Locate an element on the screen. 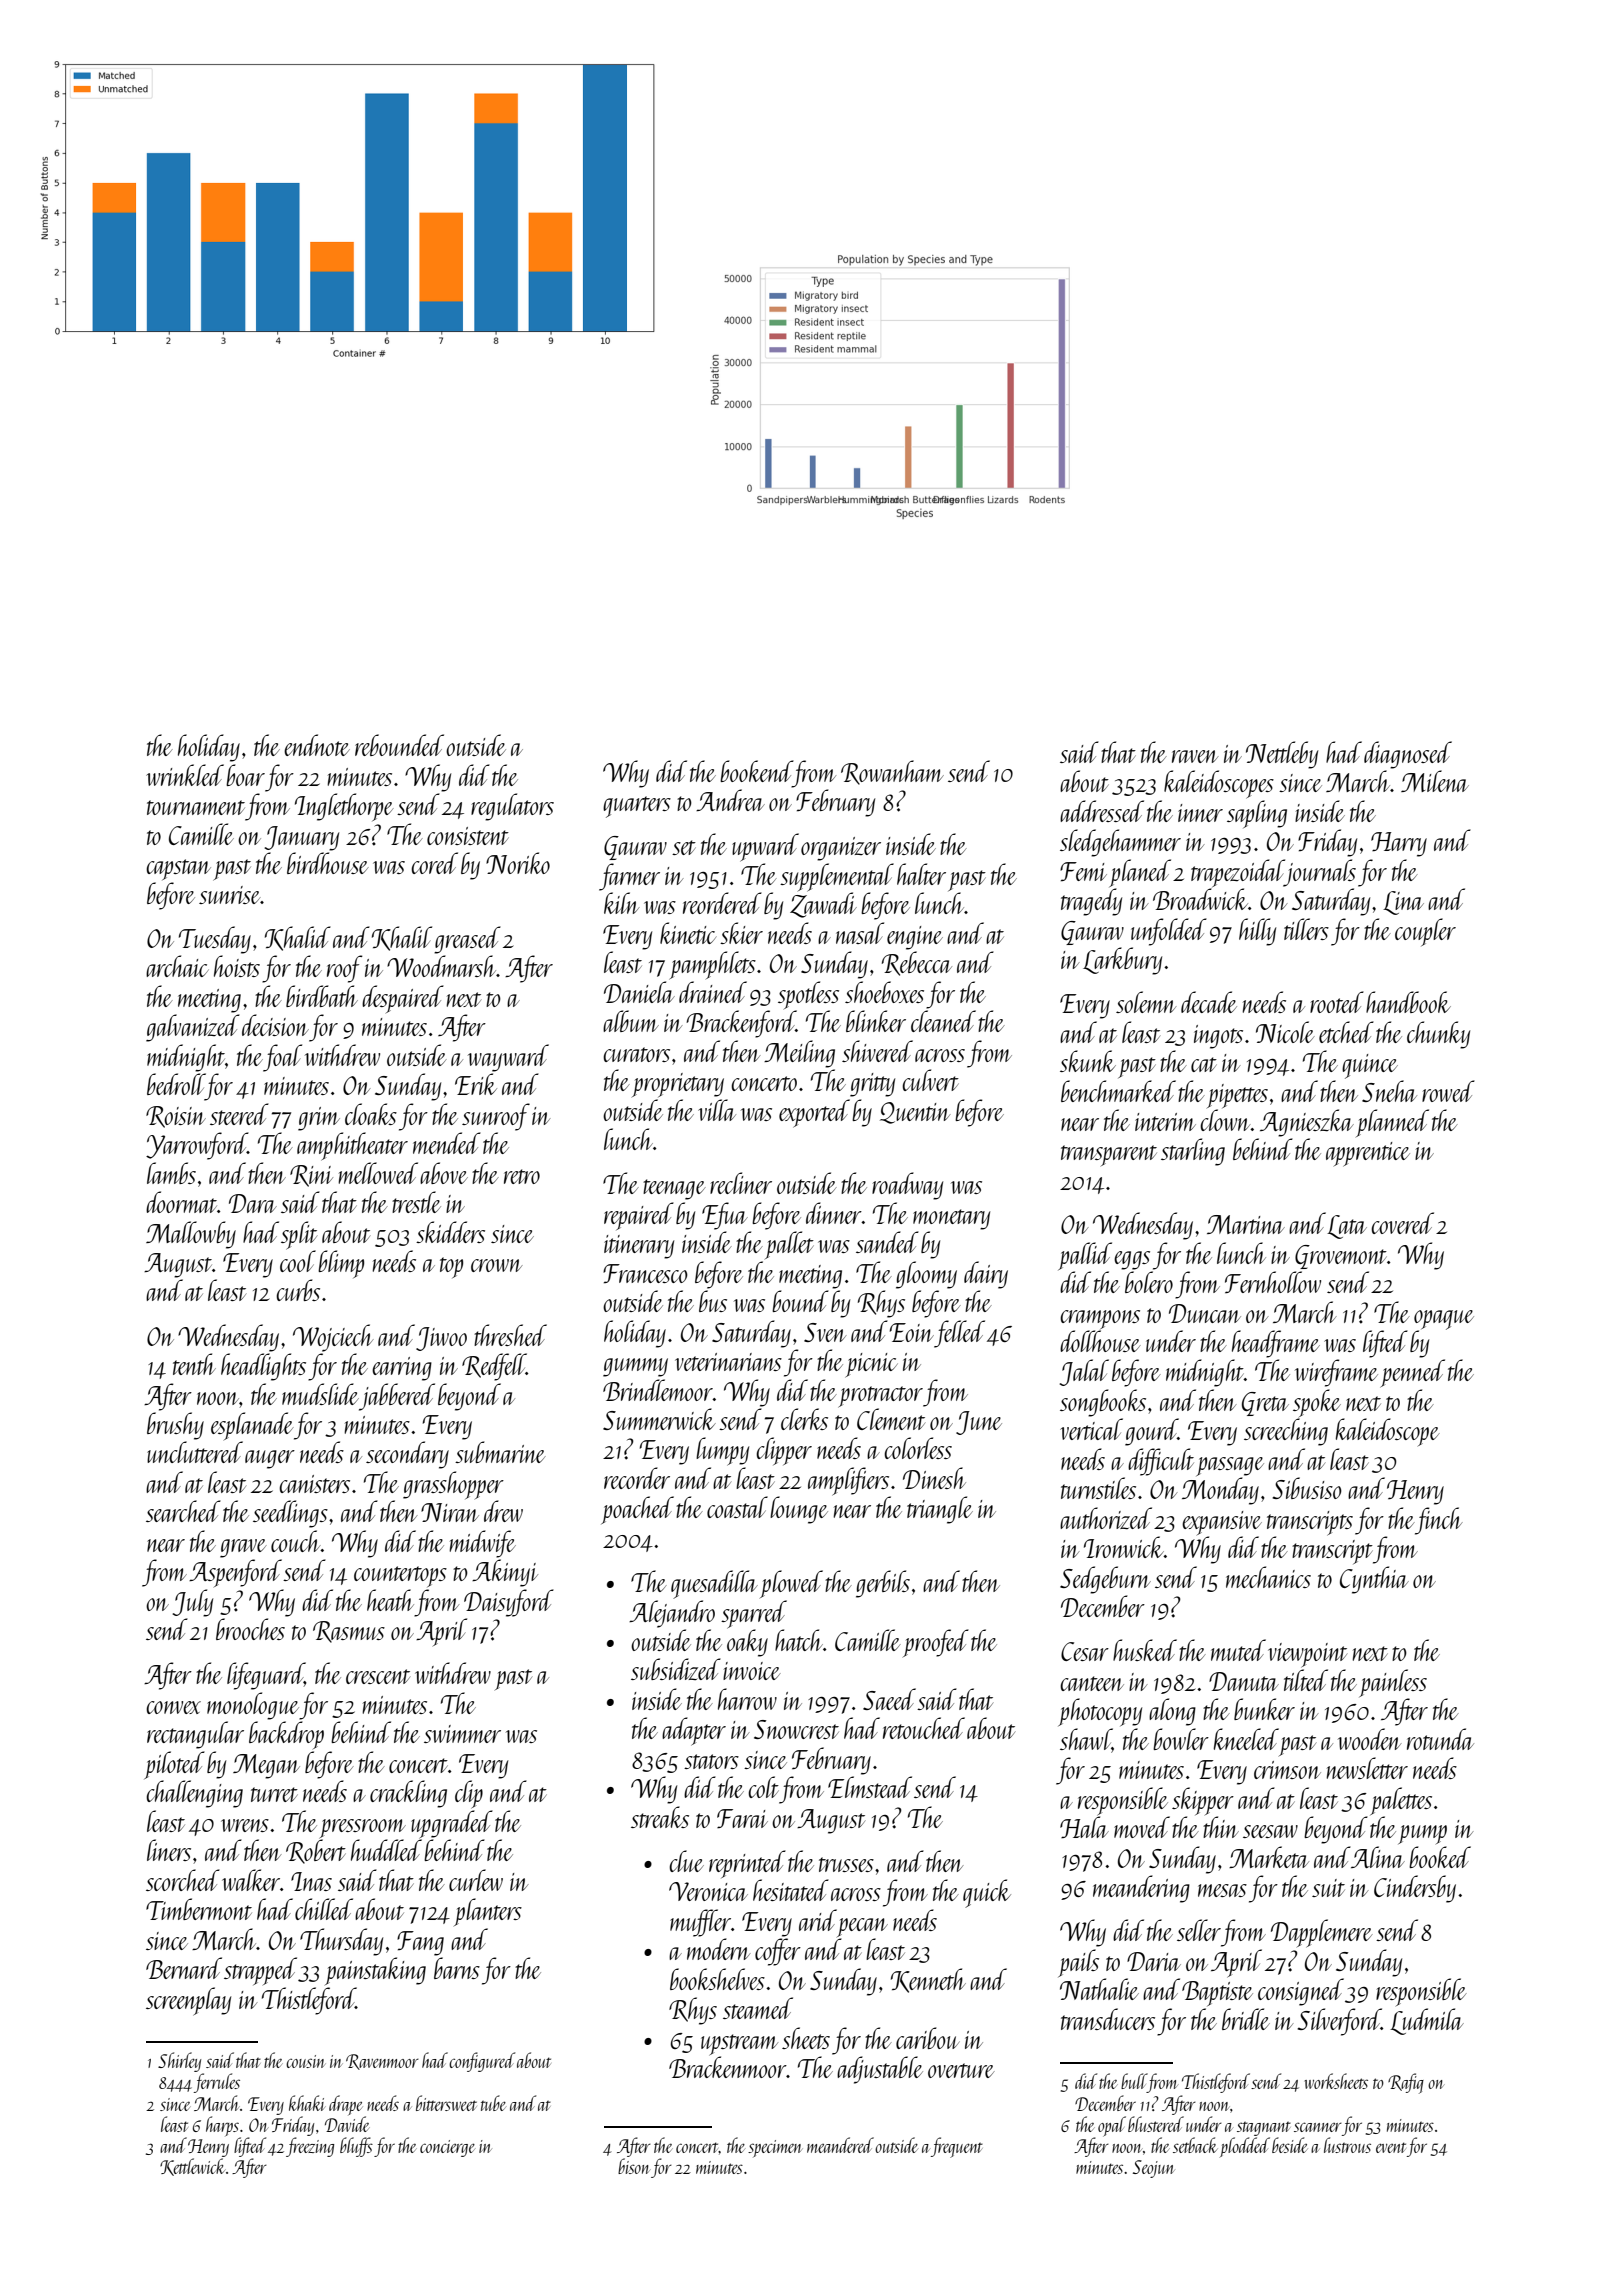 The height and width of the screenshot is (2292, 1620). kiln is located at coordinates (621, 903).
